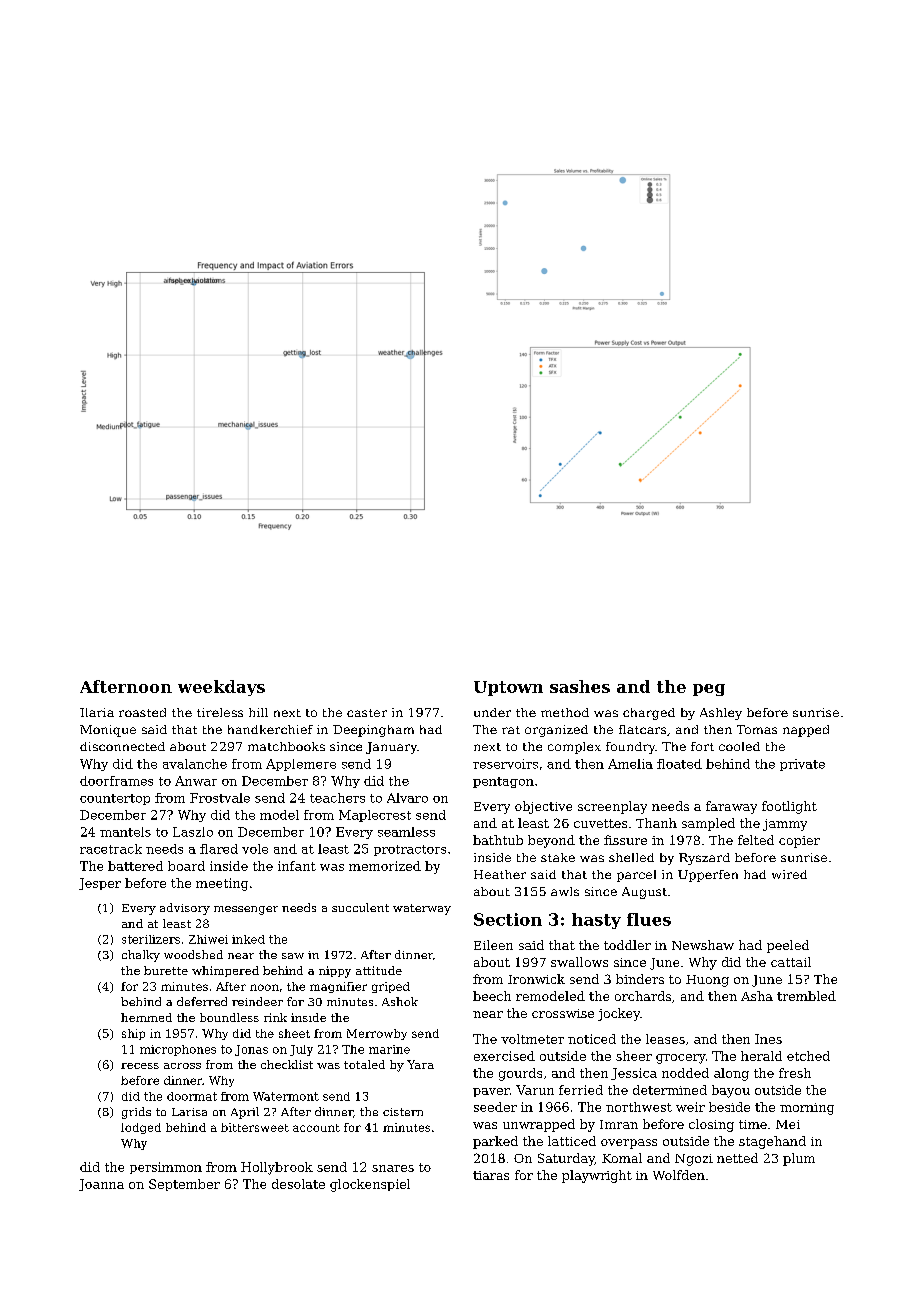  Describe the element at coordinates (640, 979) in the document. I see `binders` at that location.
